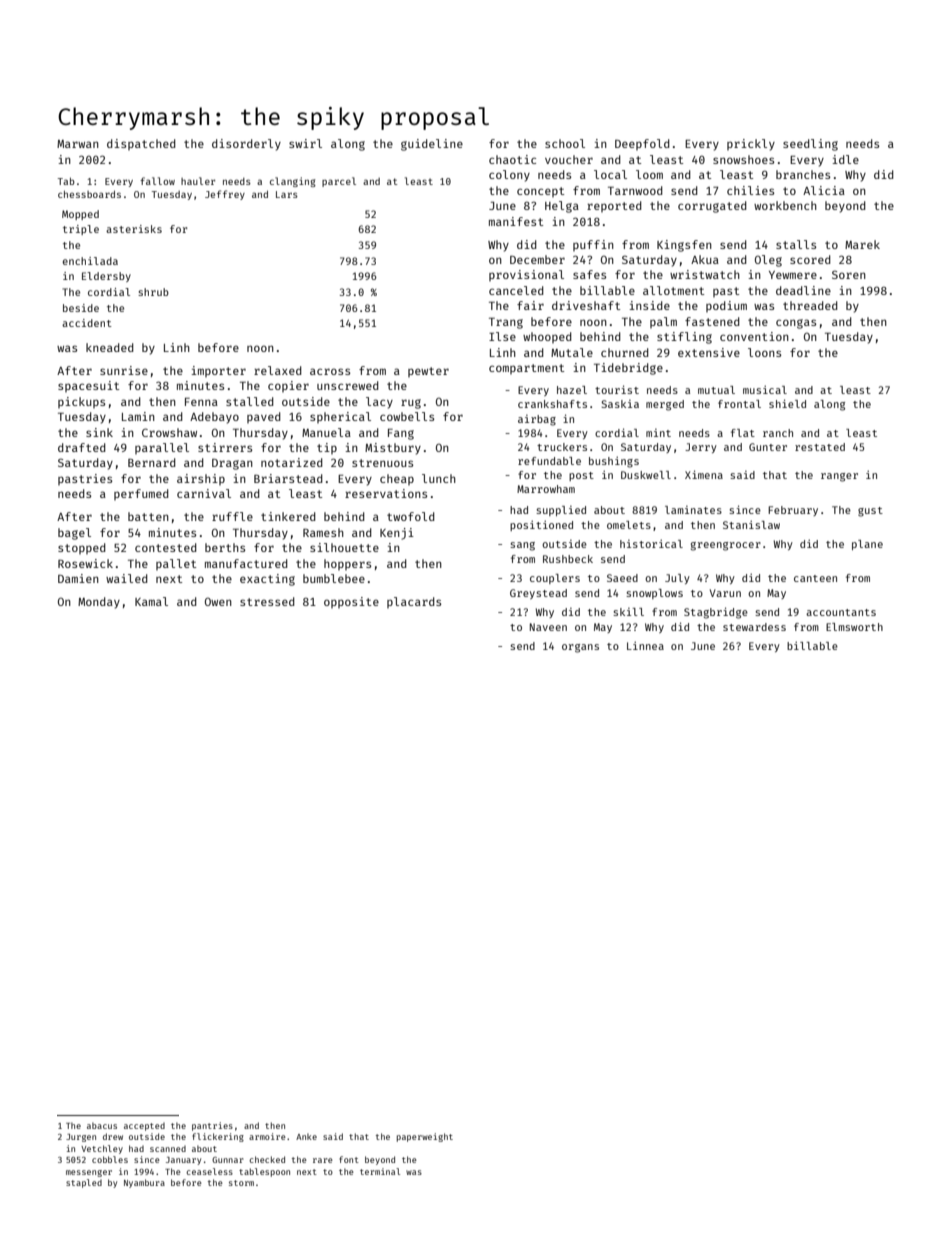  Describe the element at coordinates (854, 627) in the screenshot. I see `Elmsworth` at that location.
